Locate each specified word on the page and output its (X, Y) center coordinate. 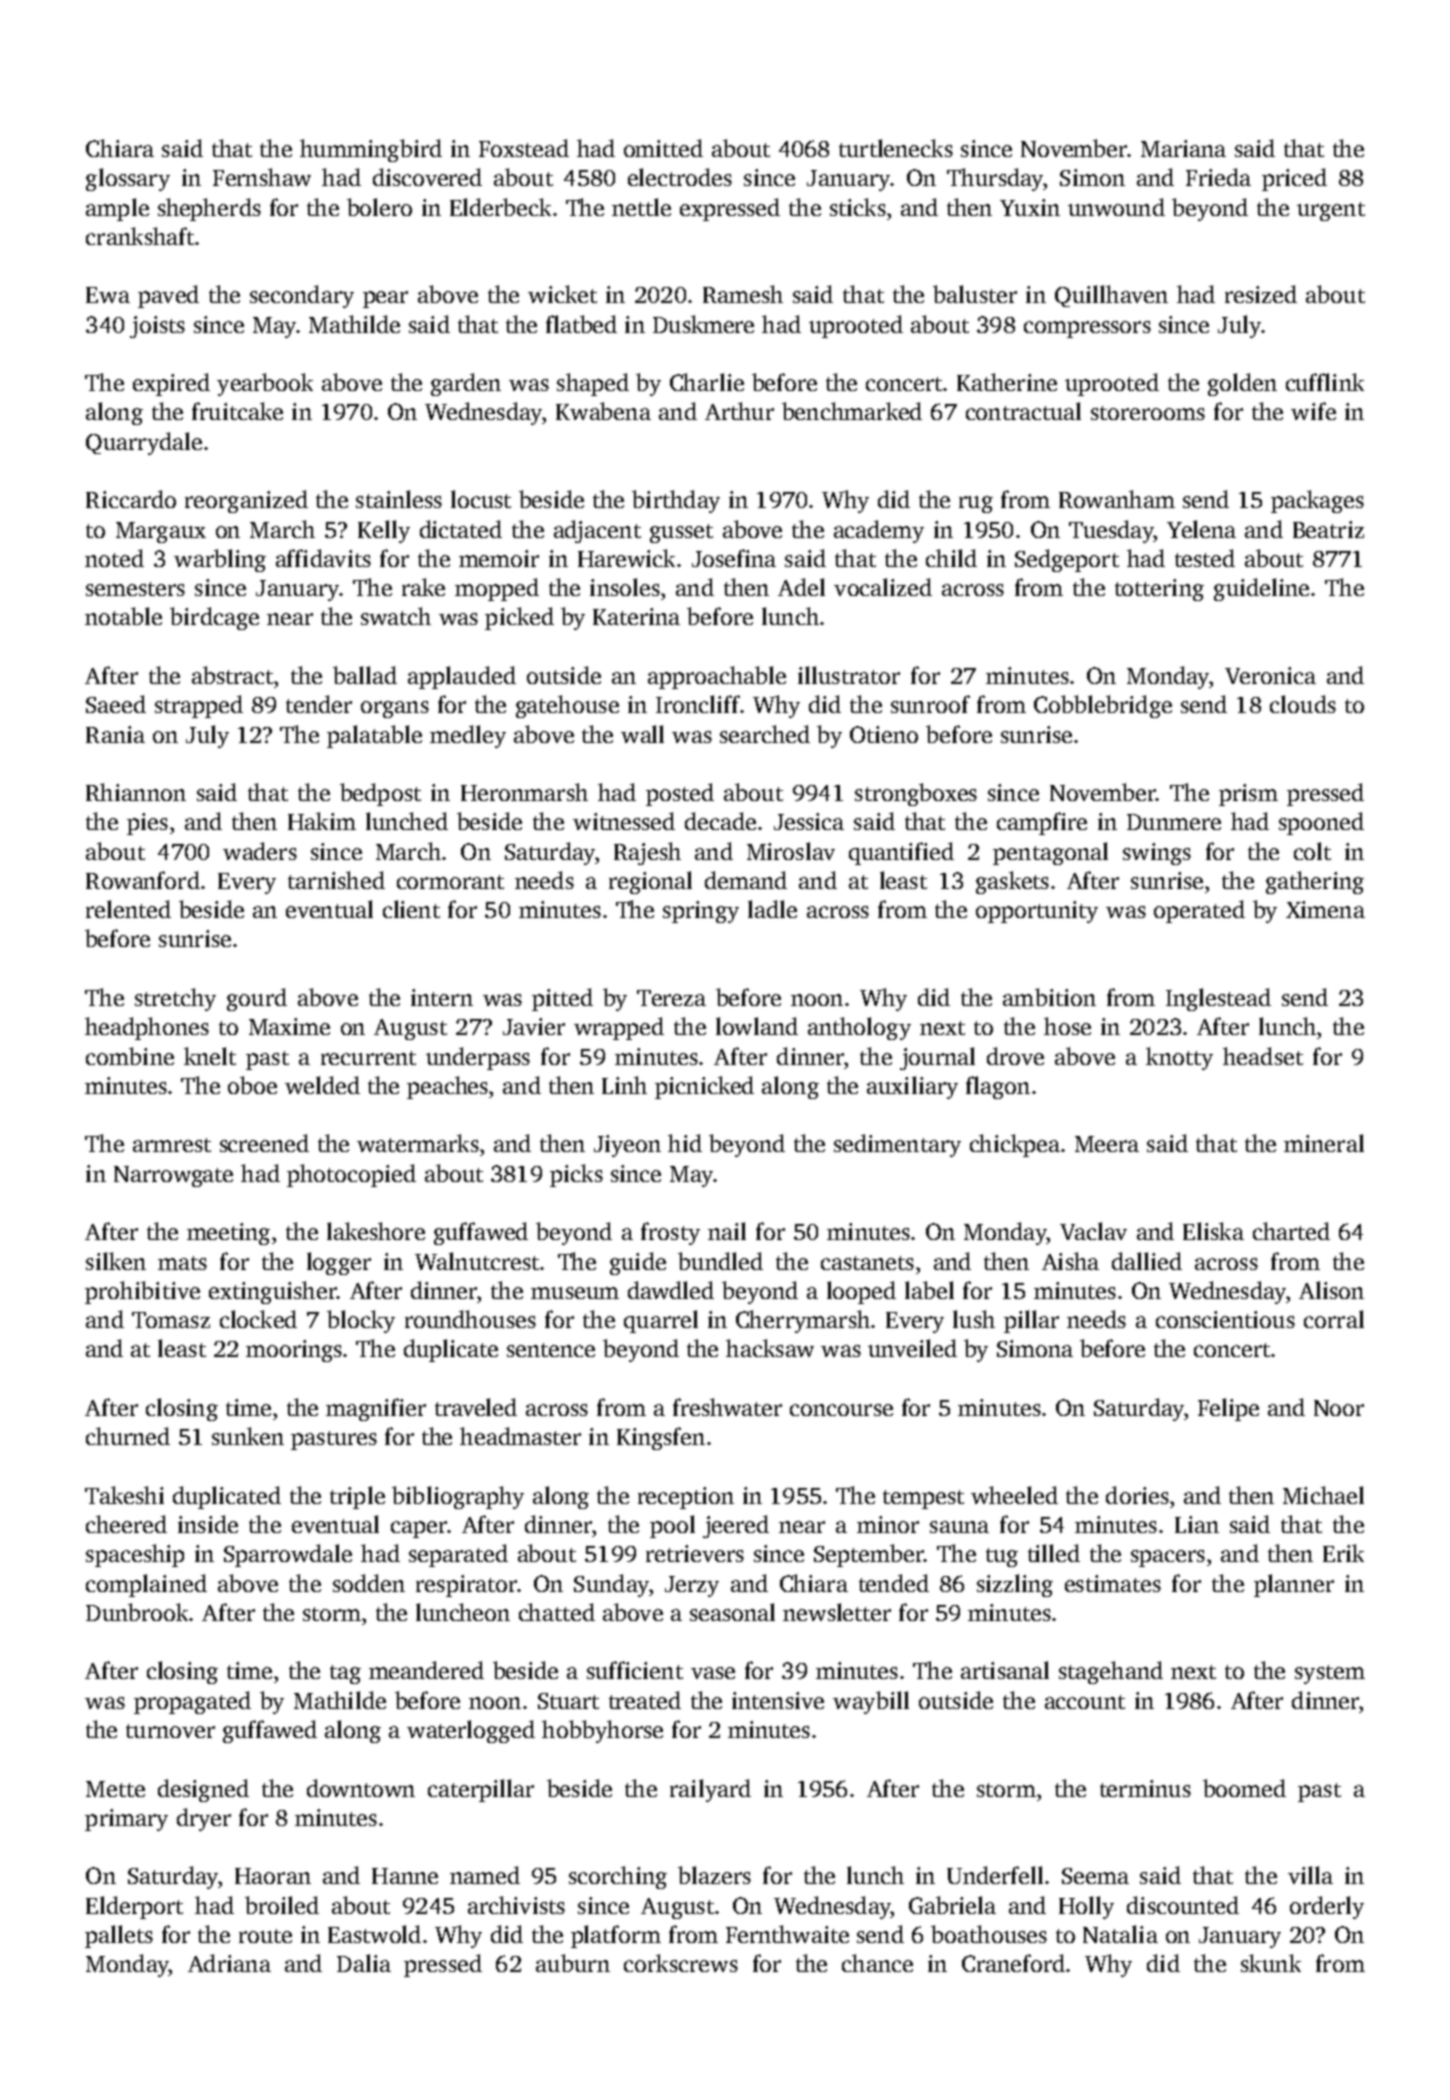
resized (1261, 294)
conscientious (1225, 1319)
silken (116, 1261)
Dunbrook (138, 1612)
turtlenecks (896, 148)
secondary (302, 296)
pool (672, 1526)
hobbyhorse (602, 1731)
